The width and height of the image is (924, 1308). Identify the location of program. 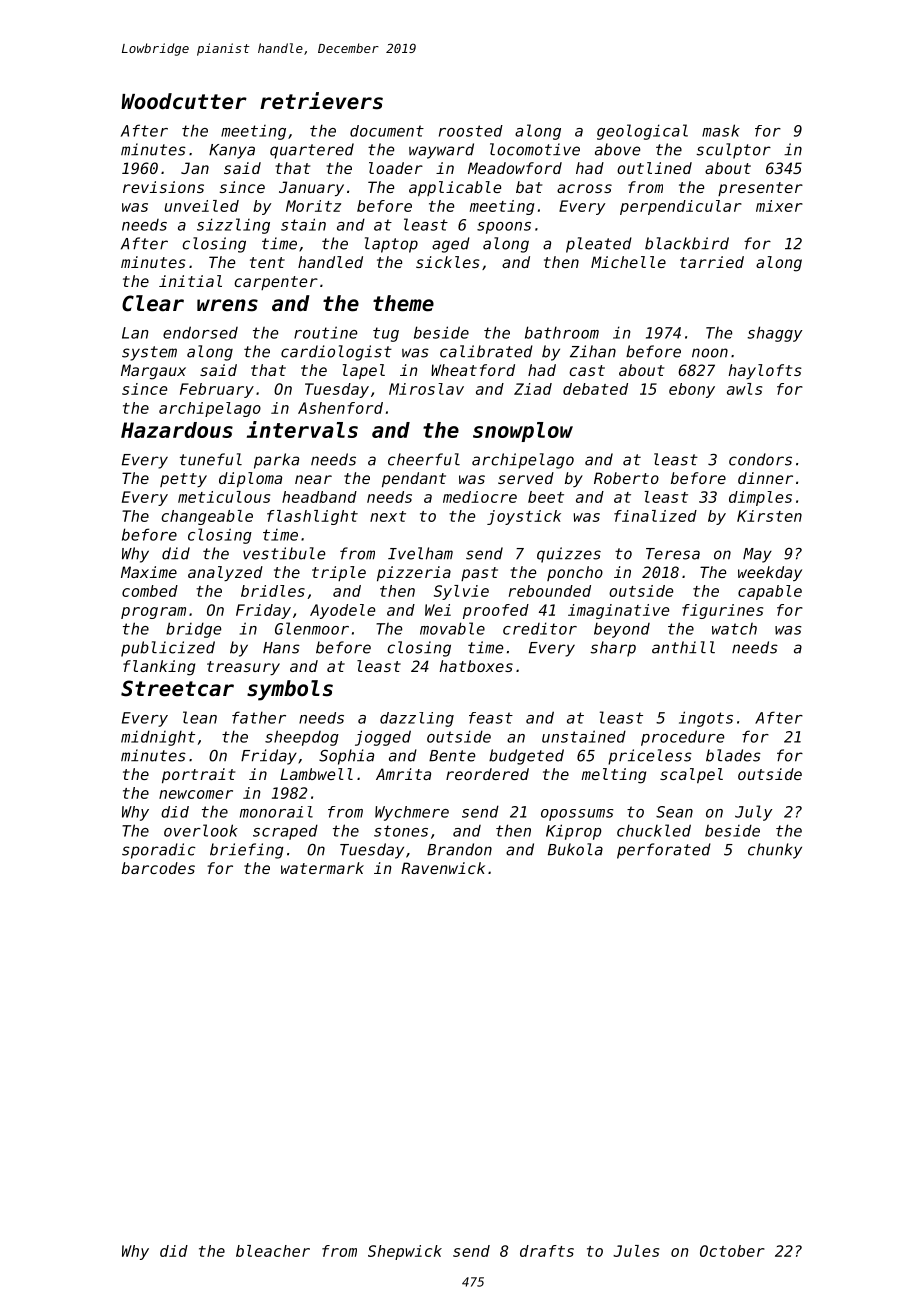
(153, 613).
